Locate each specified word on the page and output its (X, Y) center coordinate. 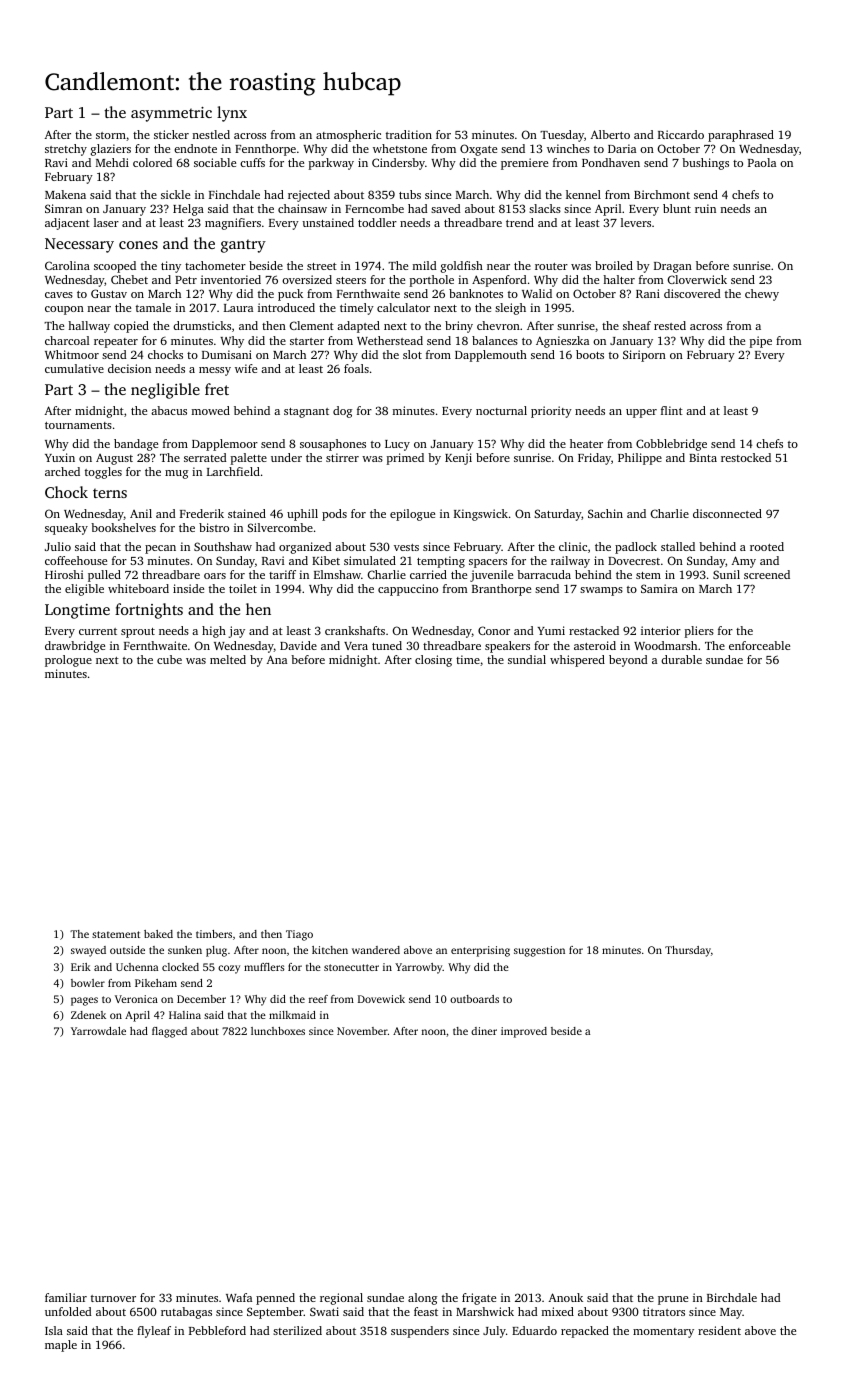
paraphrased (741, 136)
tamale (153, 307)
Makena (65, 194)
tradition (409, 134)
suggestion (539, 951)
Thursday (688, 951)
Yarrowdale (98, 1031)
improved (524, 1032)
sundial (527, 659)
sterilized (297, 1330)
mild (425, 265)
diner (484, 1031)
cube (169, 659)
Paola (762, 162)
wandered (376, 950)
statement (116, 934)
